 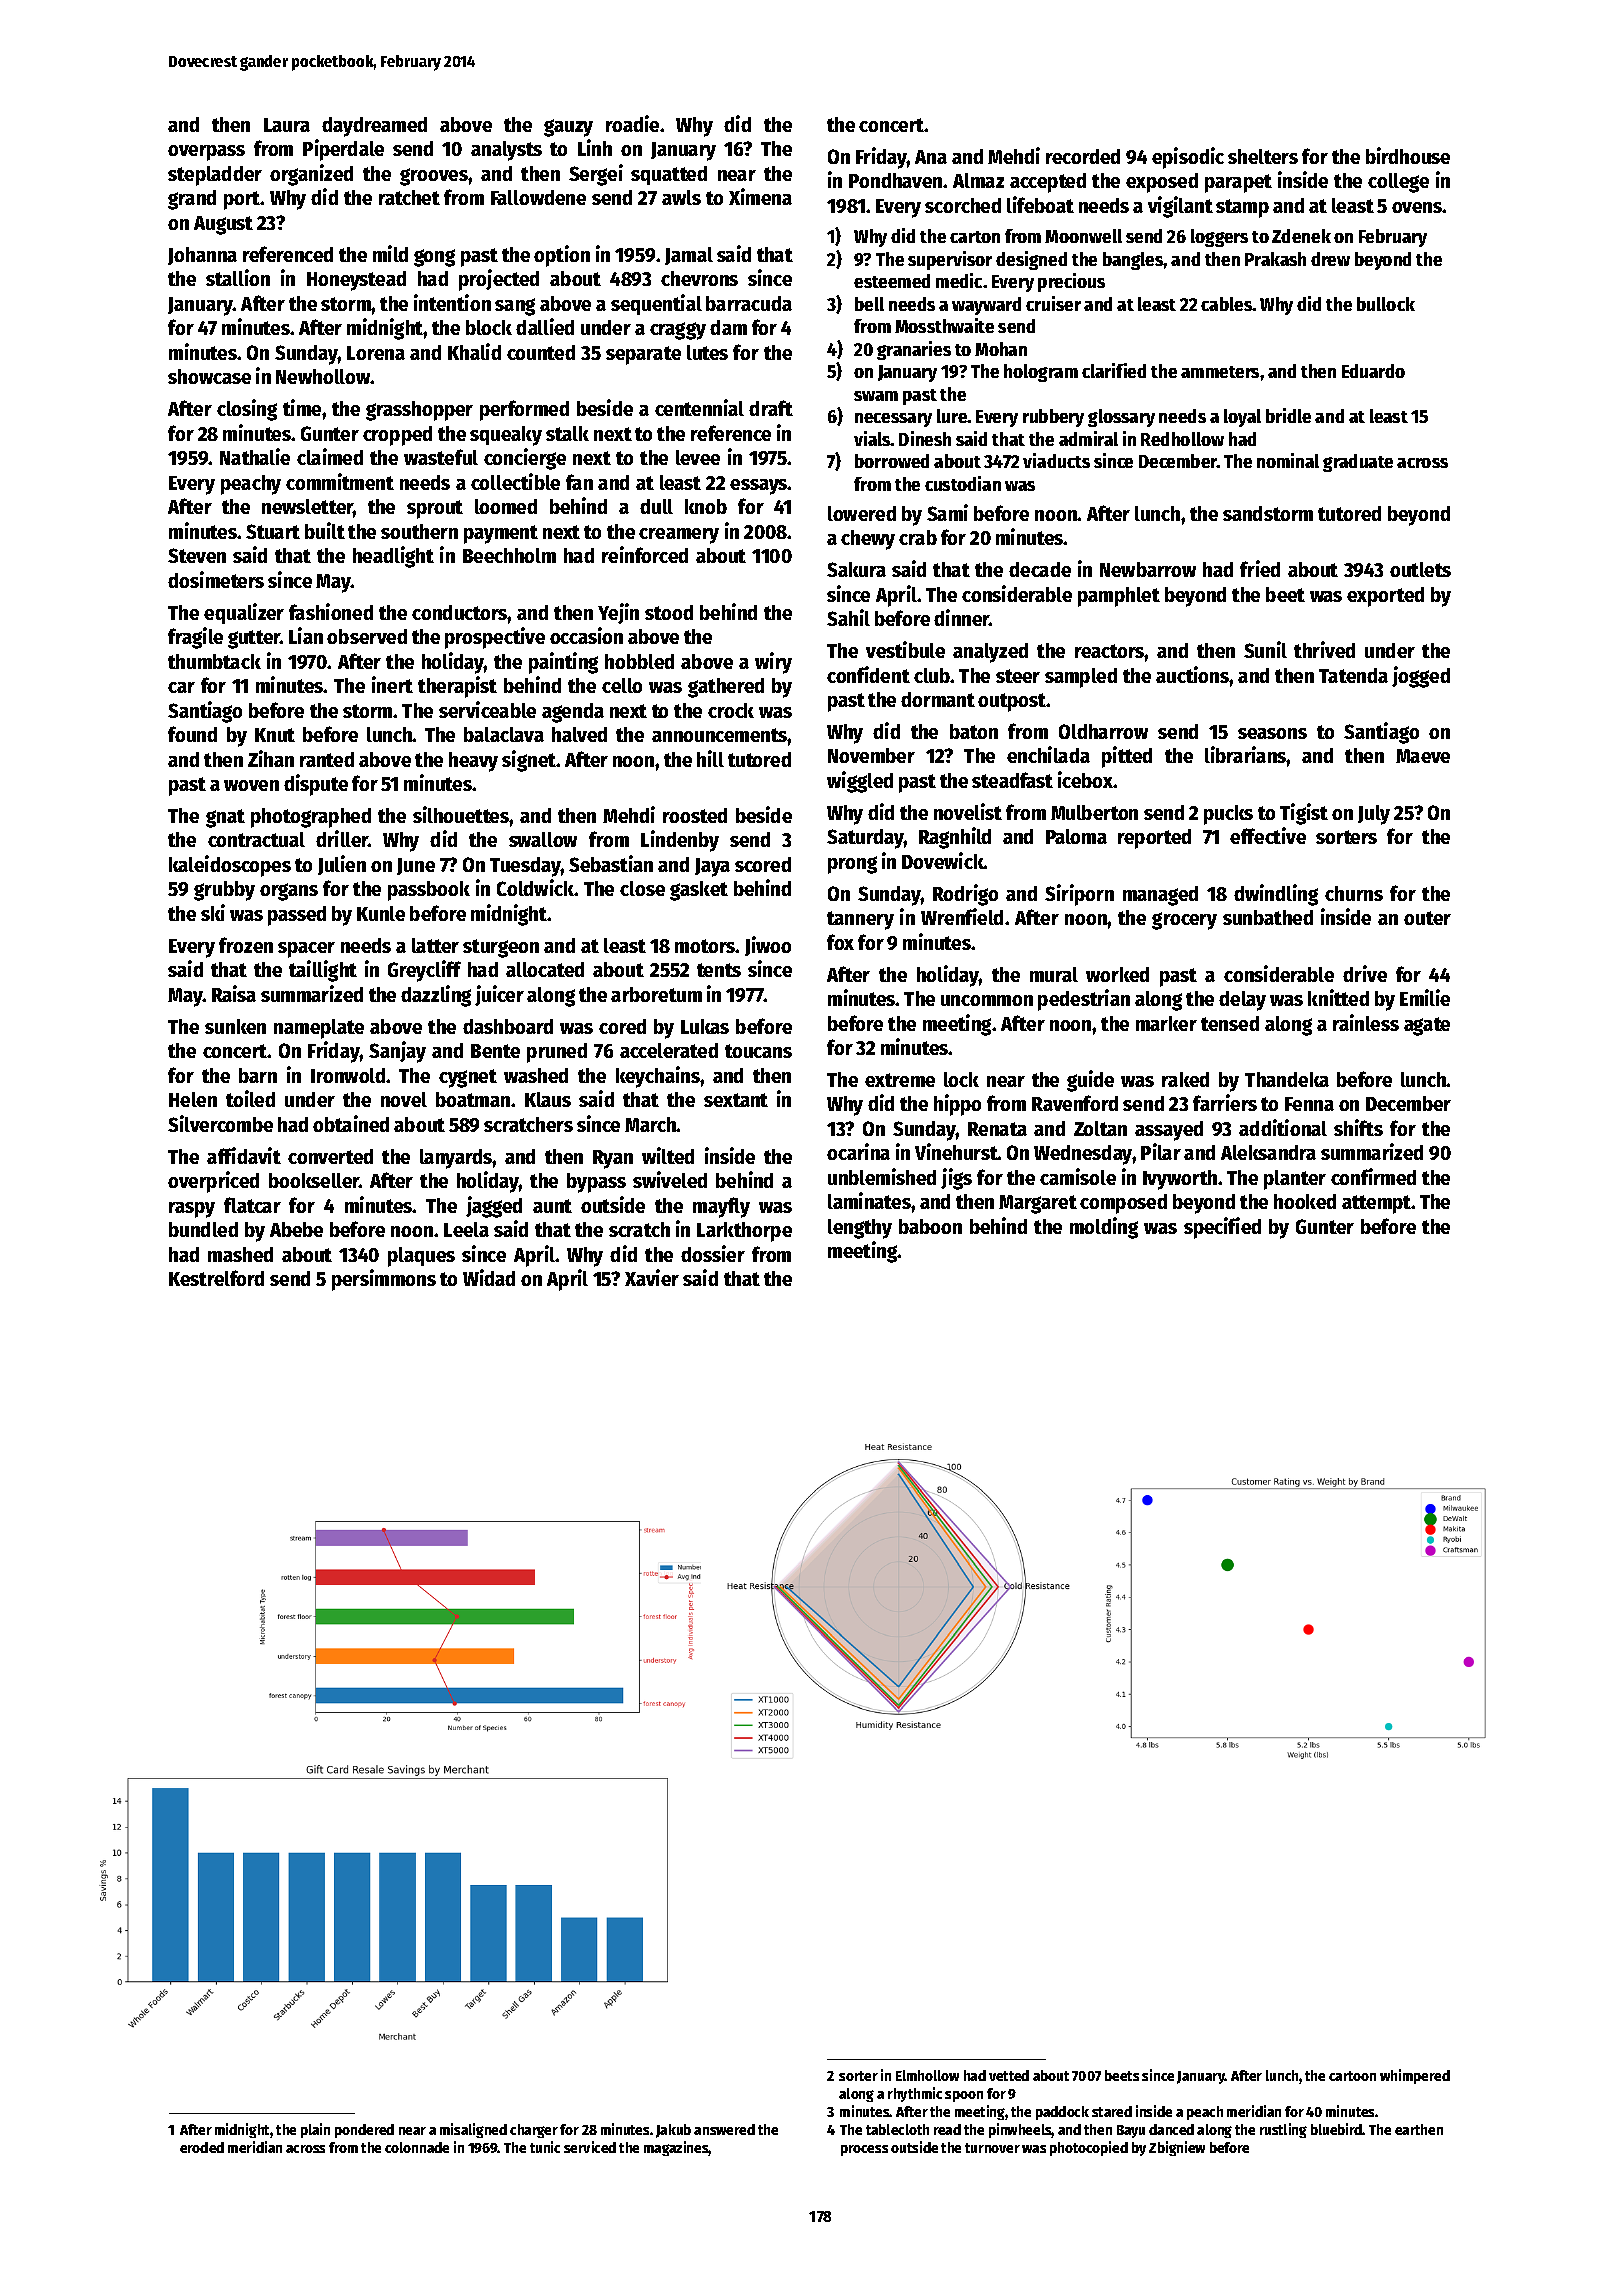 What do you see at coordinates (1038, 1204) in the screenshot?
I see `Margaret` at bounding box center [1038, 1204].
